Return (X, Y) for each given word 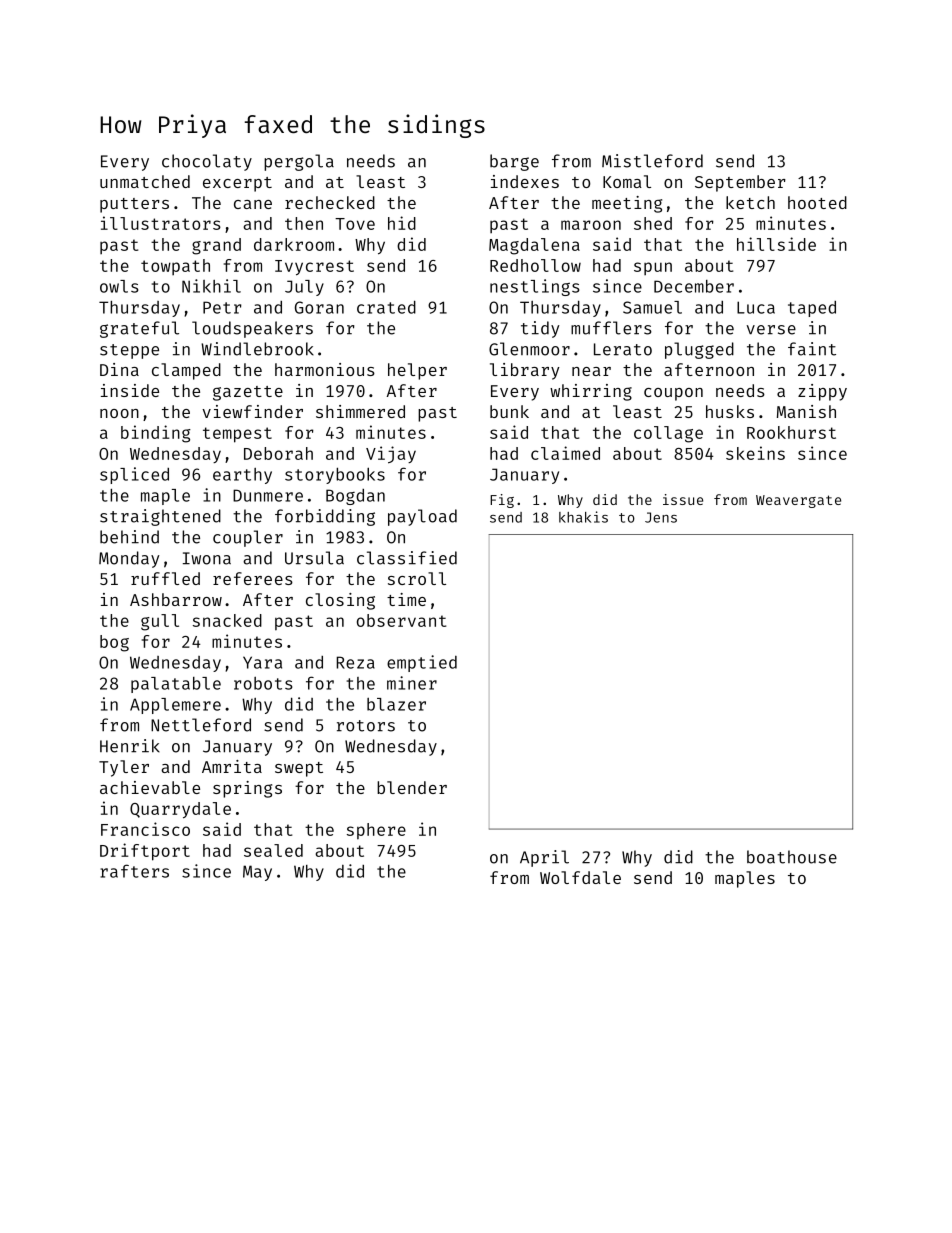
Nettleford (201, 725)
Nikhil (211, 286)
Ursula (314, 558)
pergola (299, 162)
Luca (756, 307)
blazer (396, 704)
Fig (502, 501)
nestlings (535, 287)
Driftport (145, 852)
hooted (817, 202)
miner (412, 683)
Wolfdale (580, 877)
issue (683, 499)
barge (514, 162)
